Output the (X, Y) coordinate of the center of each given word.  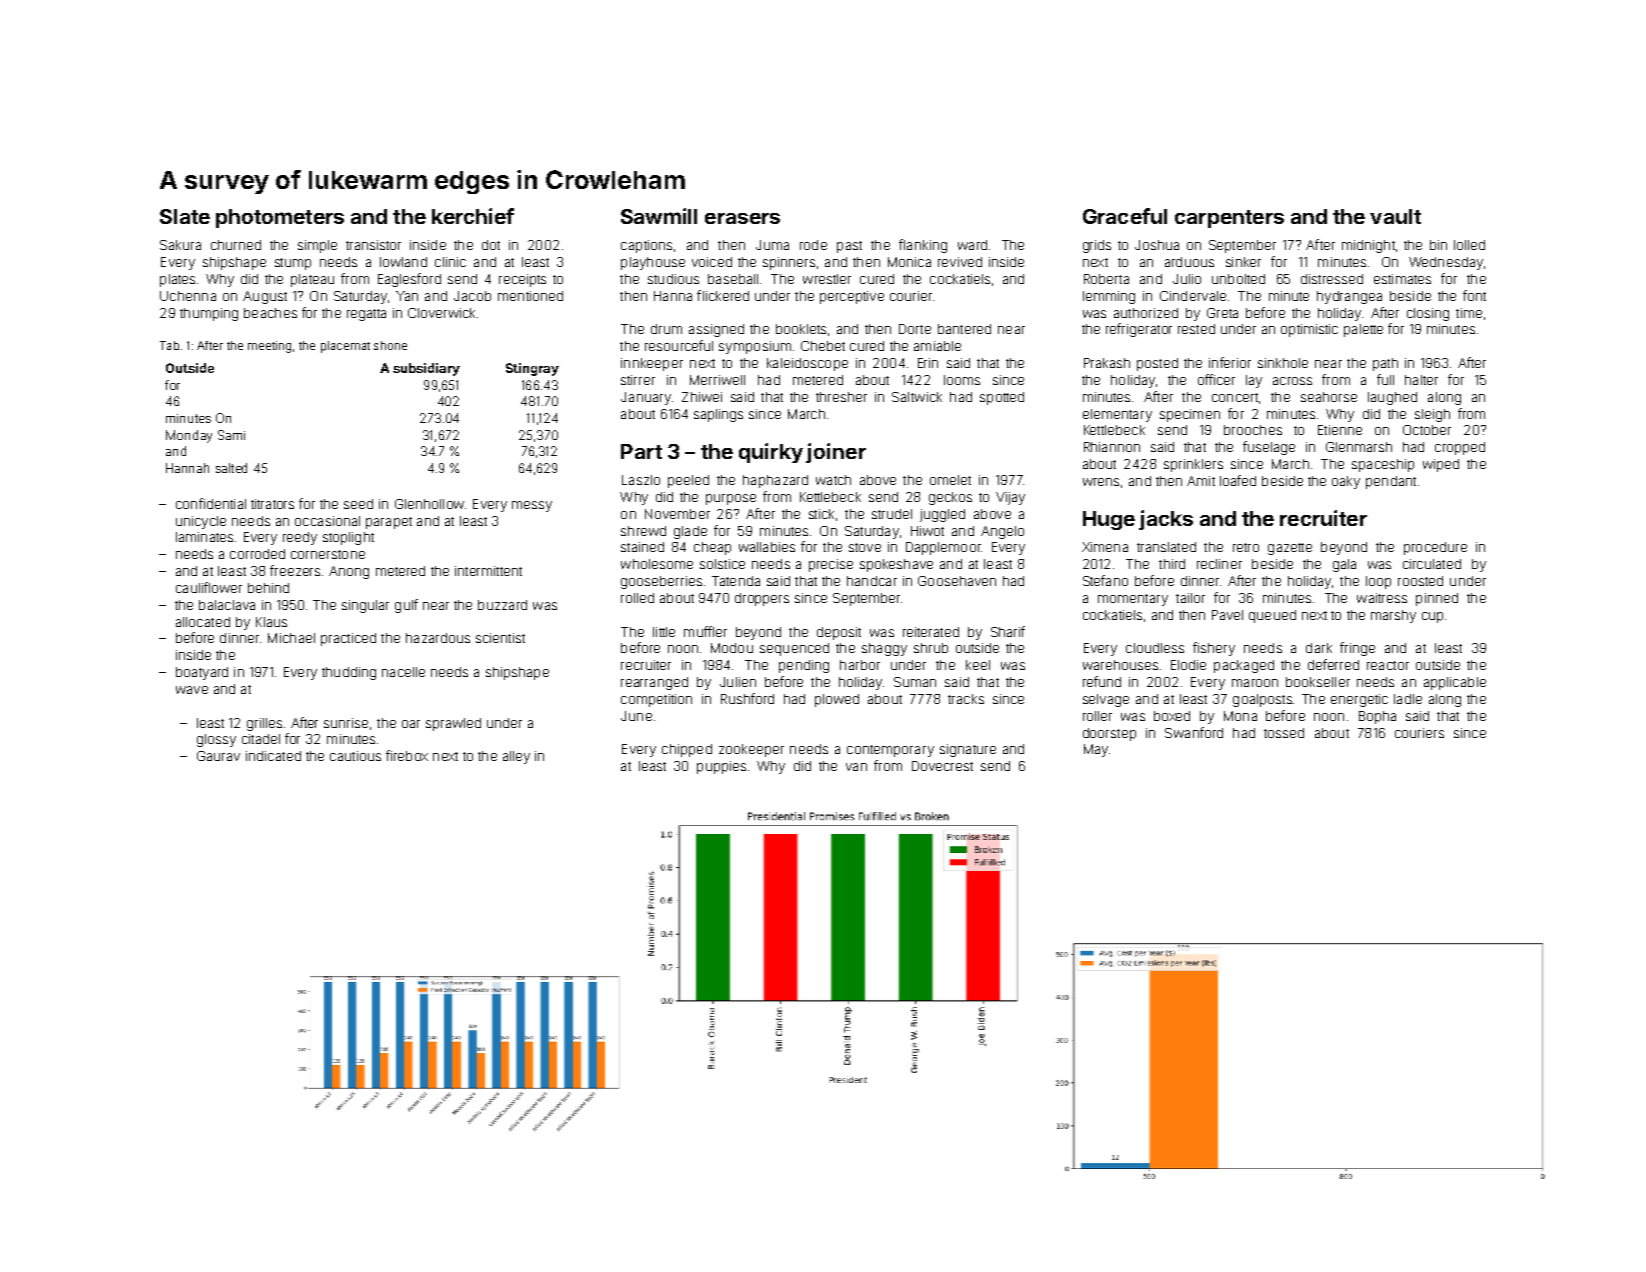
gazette (1290, 549)
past (849, 247)
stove (865, 547)
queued (1272, 616)
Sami (231, 435)
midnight (1368, 246)
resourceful (679, 345)
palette (1363, 330)
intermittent (488, 571)
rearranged (654, 683)
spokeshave (896, 565)
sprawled (453, 724)
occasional (327, 521)
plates (177, 280)
